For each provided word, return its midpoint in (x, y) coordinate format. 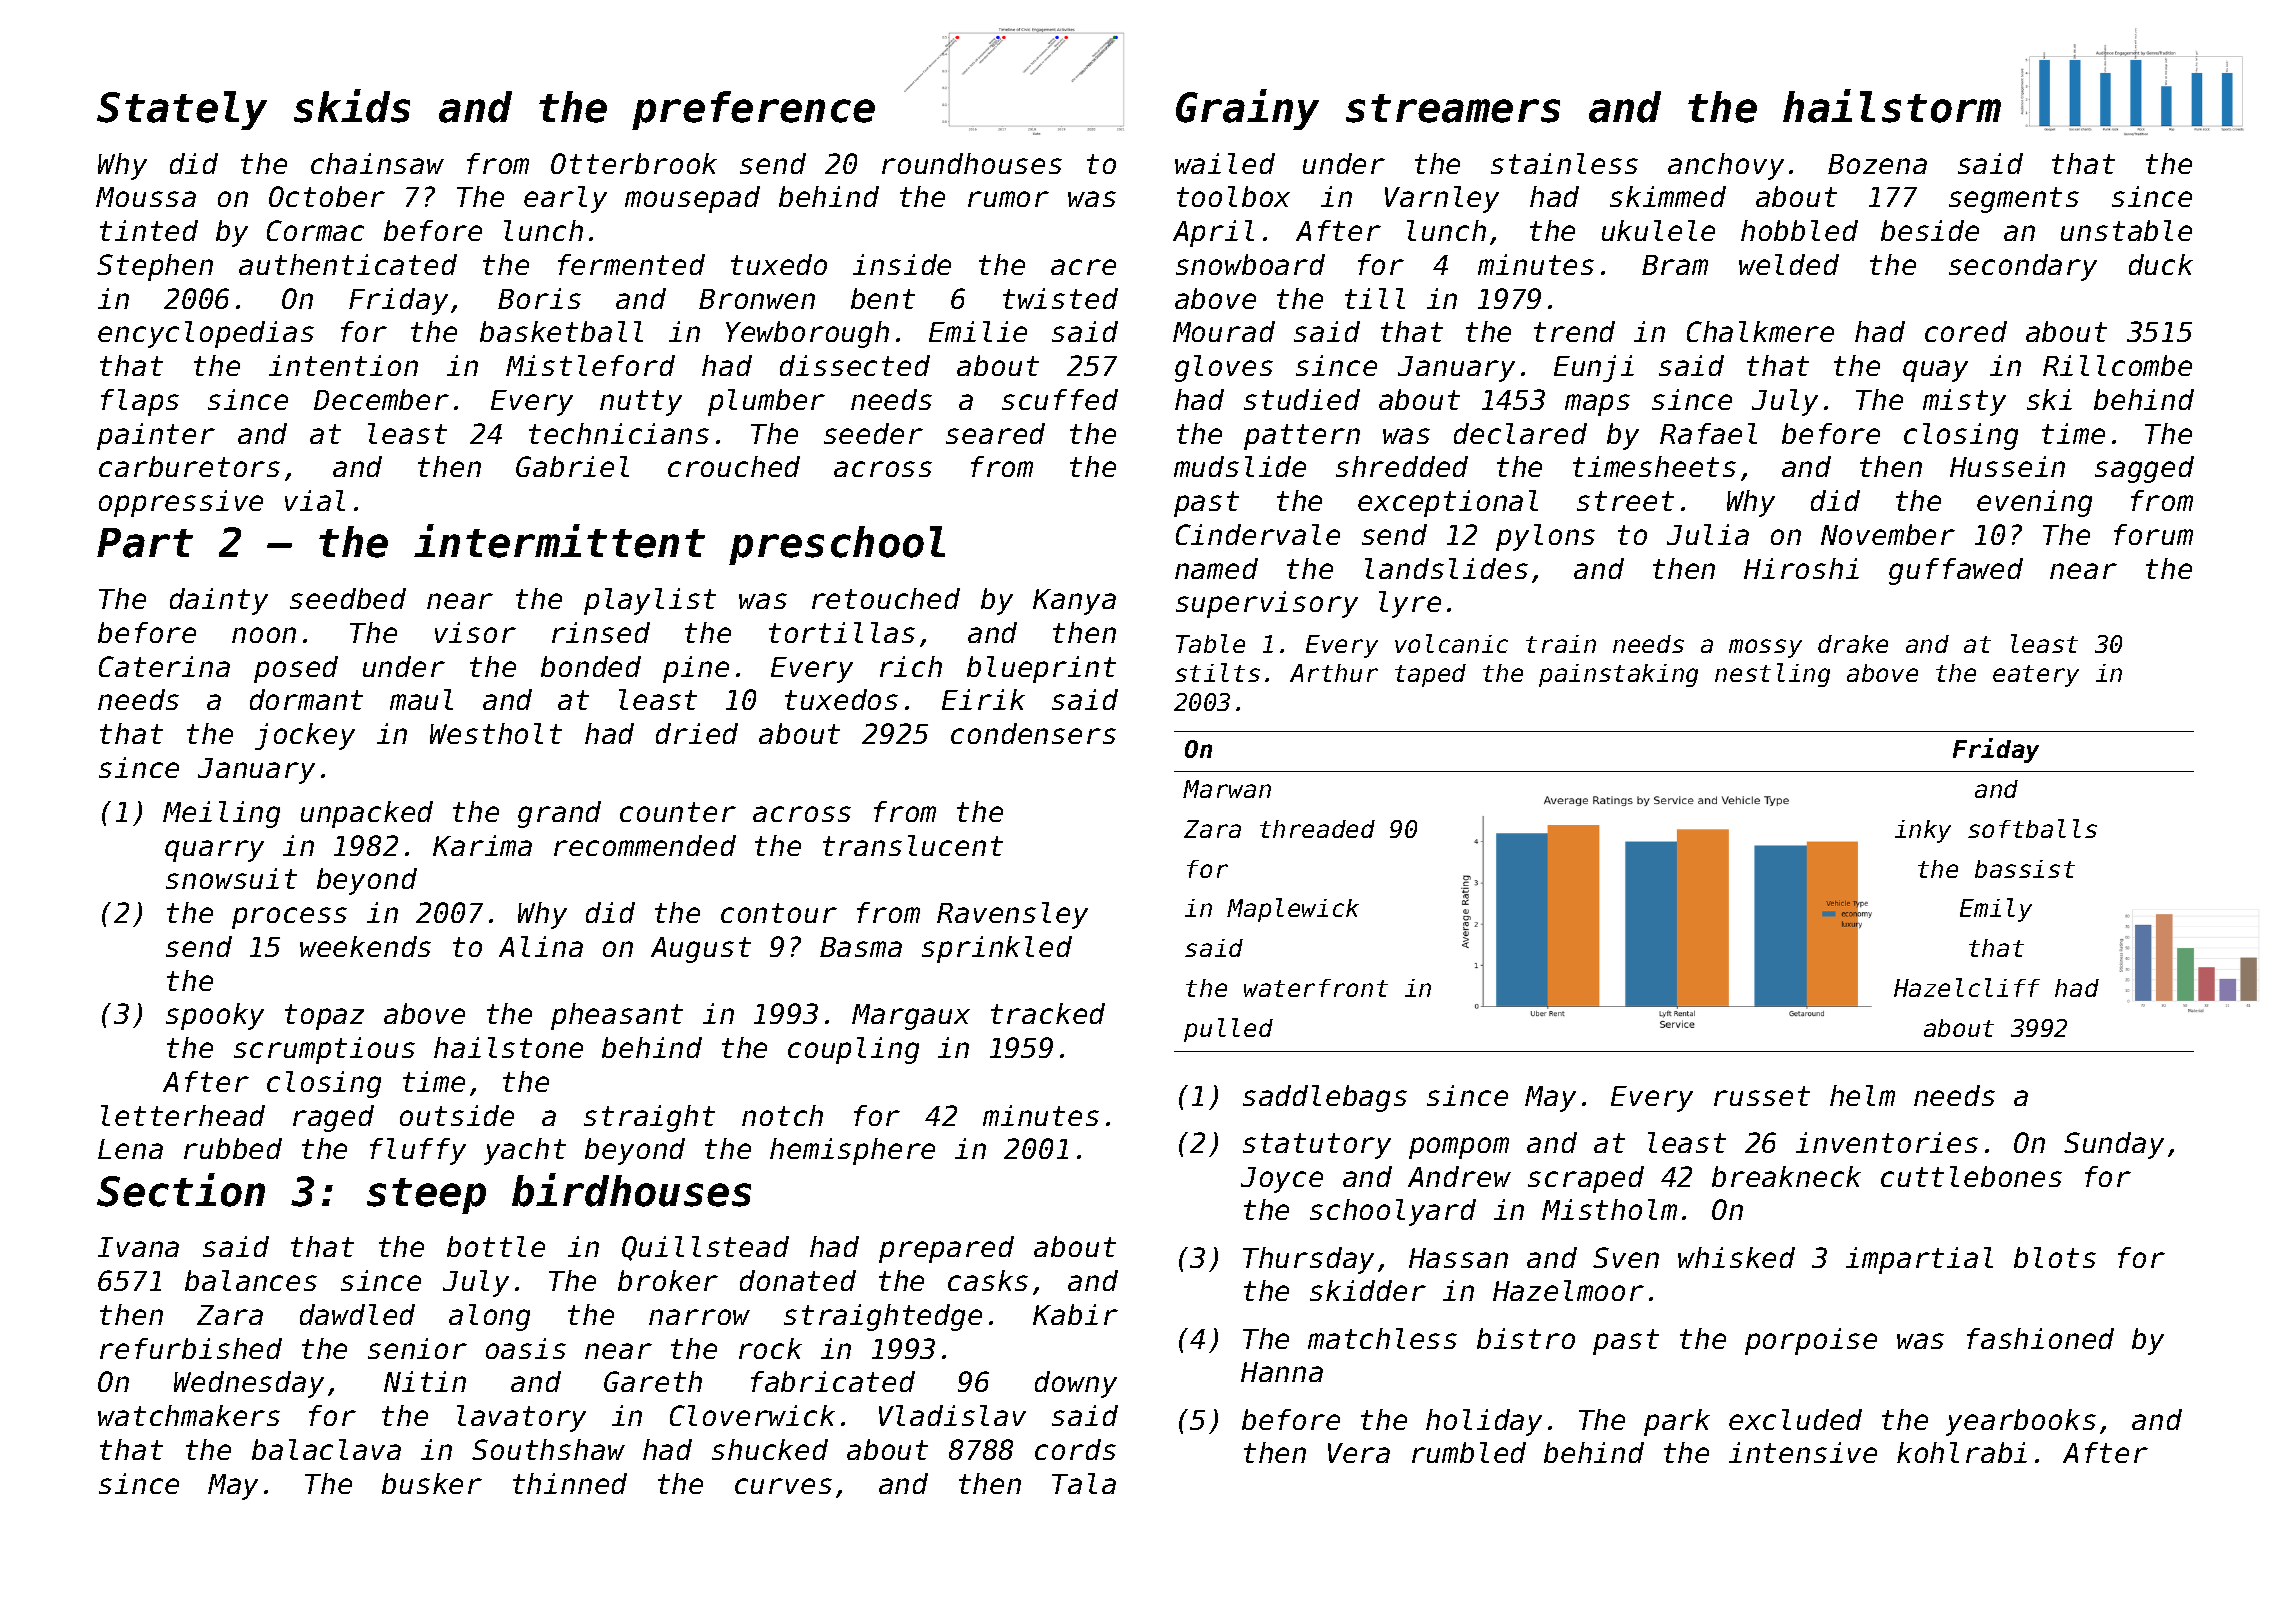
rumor (1008, 199)
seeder (873, 433)
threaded (1317, 829)
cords (1075, 1449)
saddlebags (1325, 1098)
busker (432, 1483)
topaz (324, 1017)
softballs (2032, 828)
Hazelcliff (1967, 987)
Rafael (1708, 433)
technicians (619, 433)
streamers (1453, 108)
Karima (482, 845)
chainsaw (377, 163)
